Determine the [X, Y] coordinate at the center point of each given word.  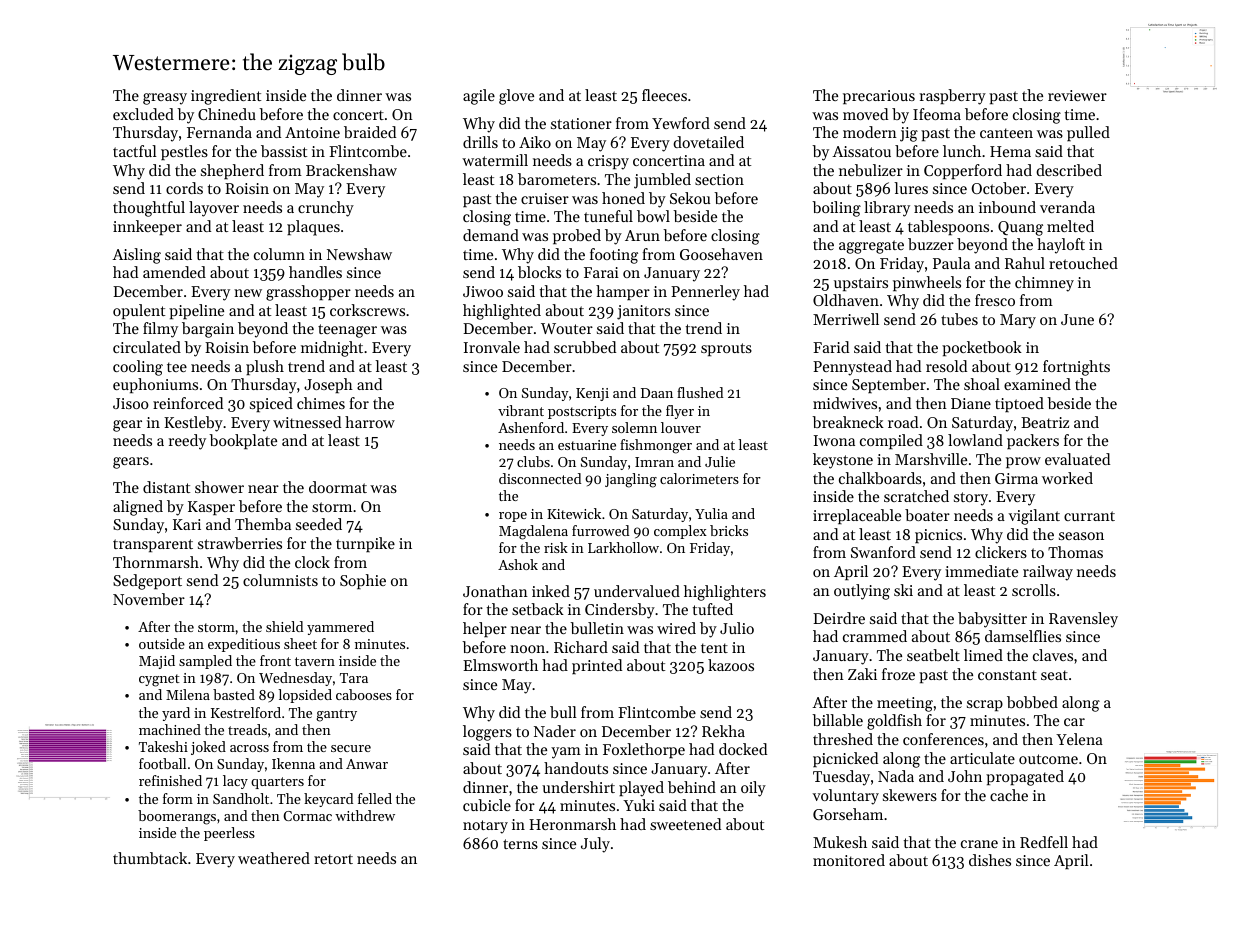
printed [597, 666]
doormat [338, 487]
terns [520, 844]
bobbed [1032, 702]
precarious [879, 97]
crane [979, 844]
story [971, 499]
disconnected [540, 478]
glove [516, 97]
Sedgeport [147, 582]
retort [333, 859]
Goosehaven [721, 254]
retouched [1083, 263]
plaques [313, 228]
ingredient [226, 97]
